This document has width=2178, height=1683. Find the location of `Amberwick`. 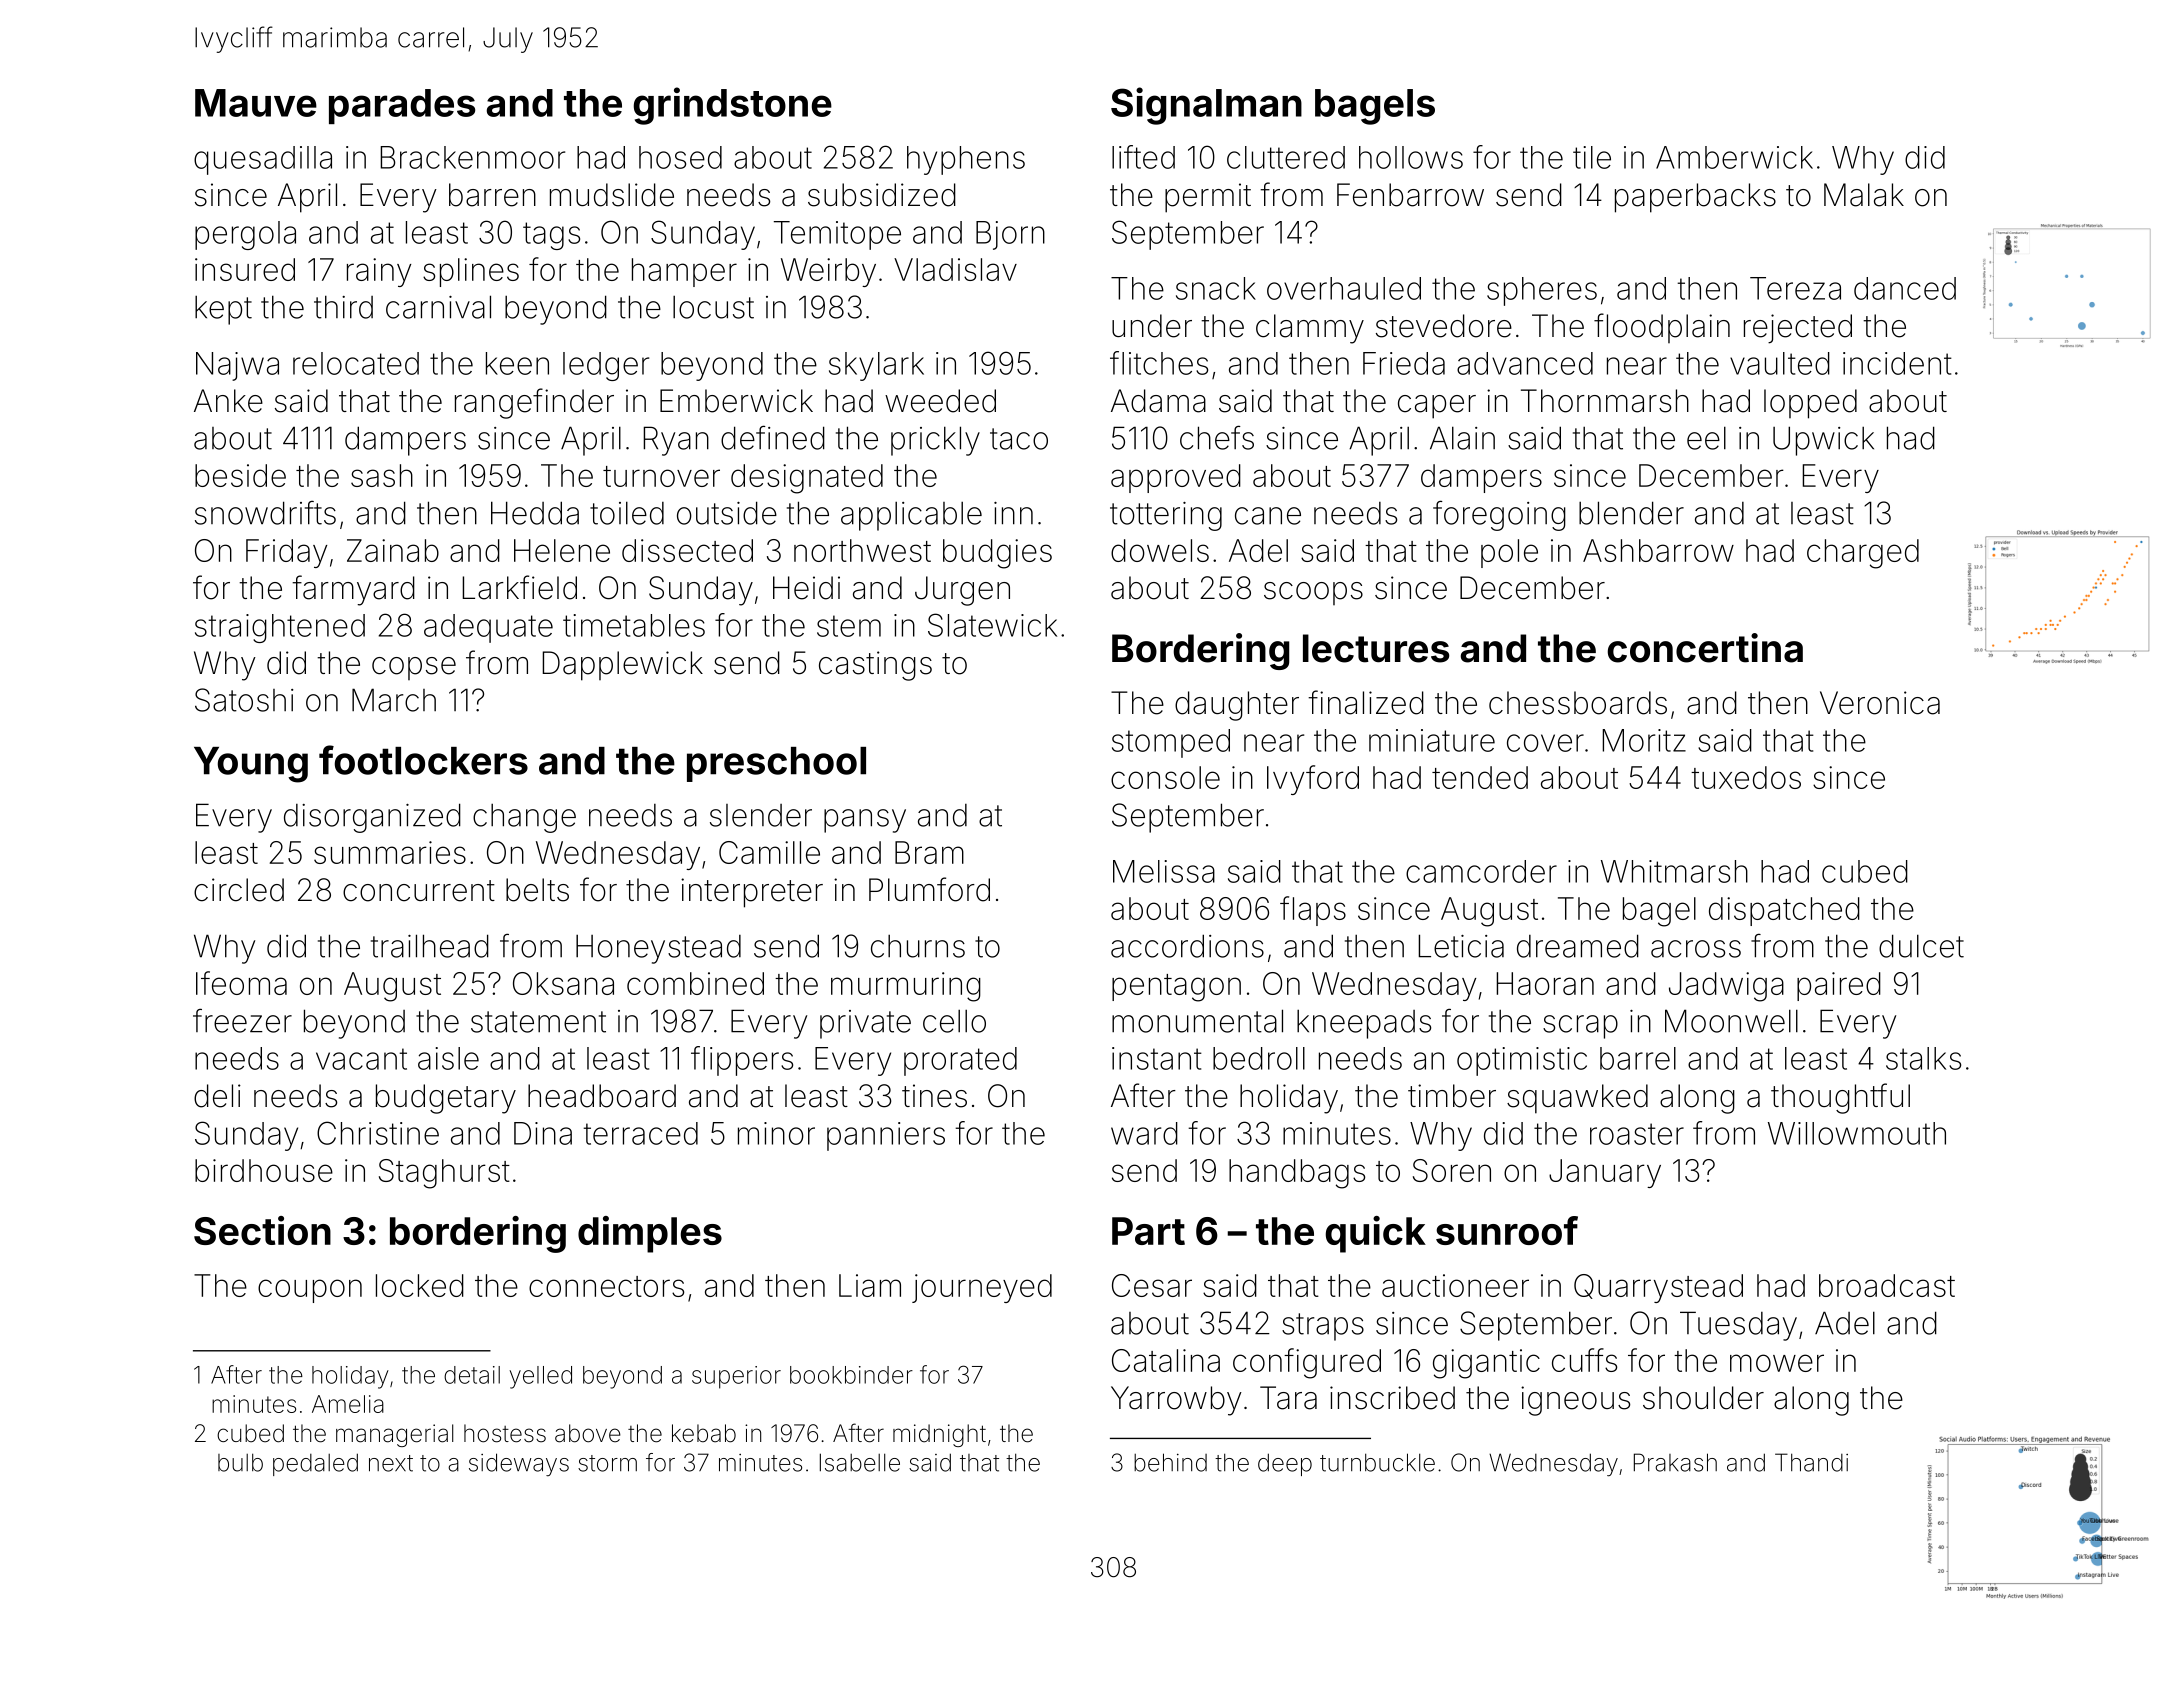

Amberwick is located at coordinates (1734, 157).
